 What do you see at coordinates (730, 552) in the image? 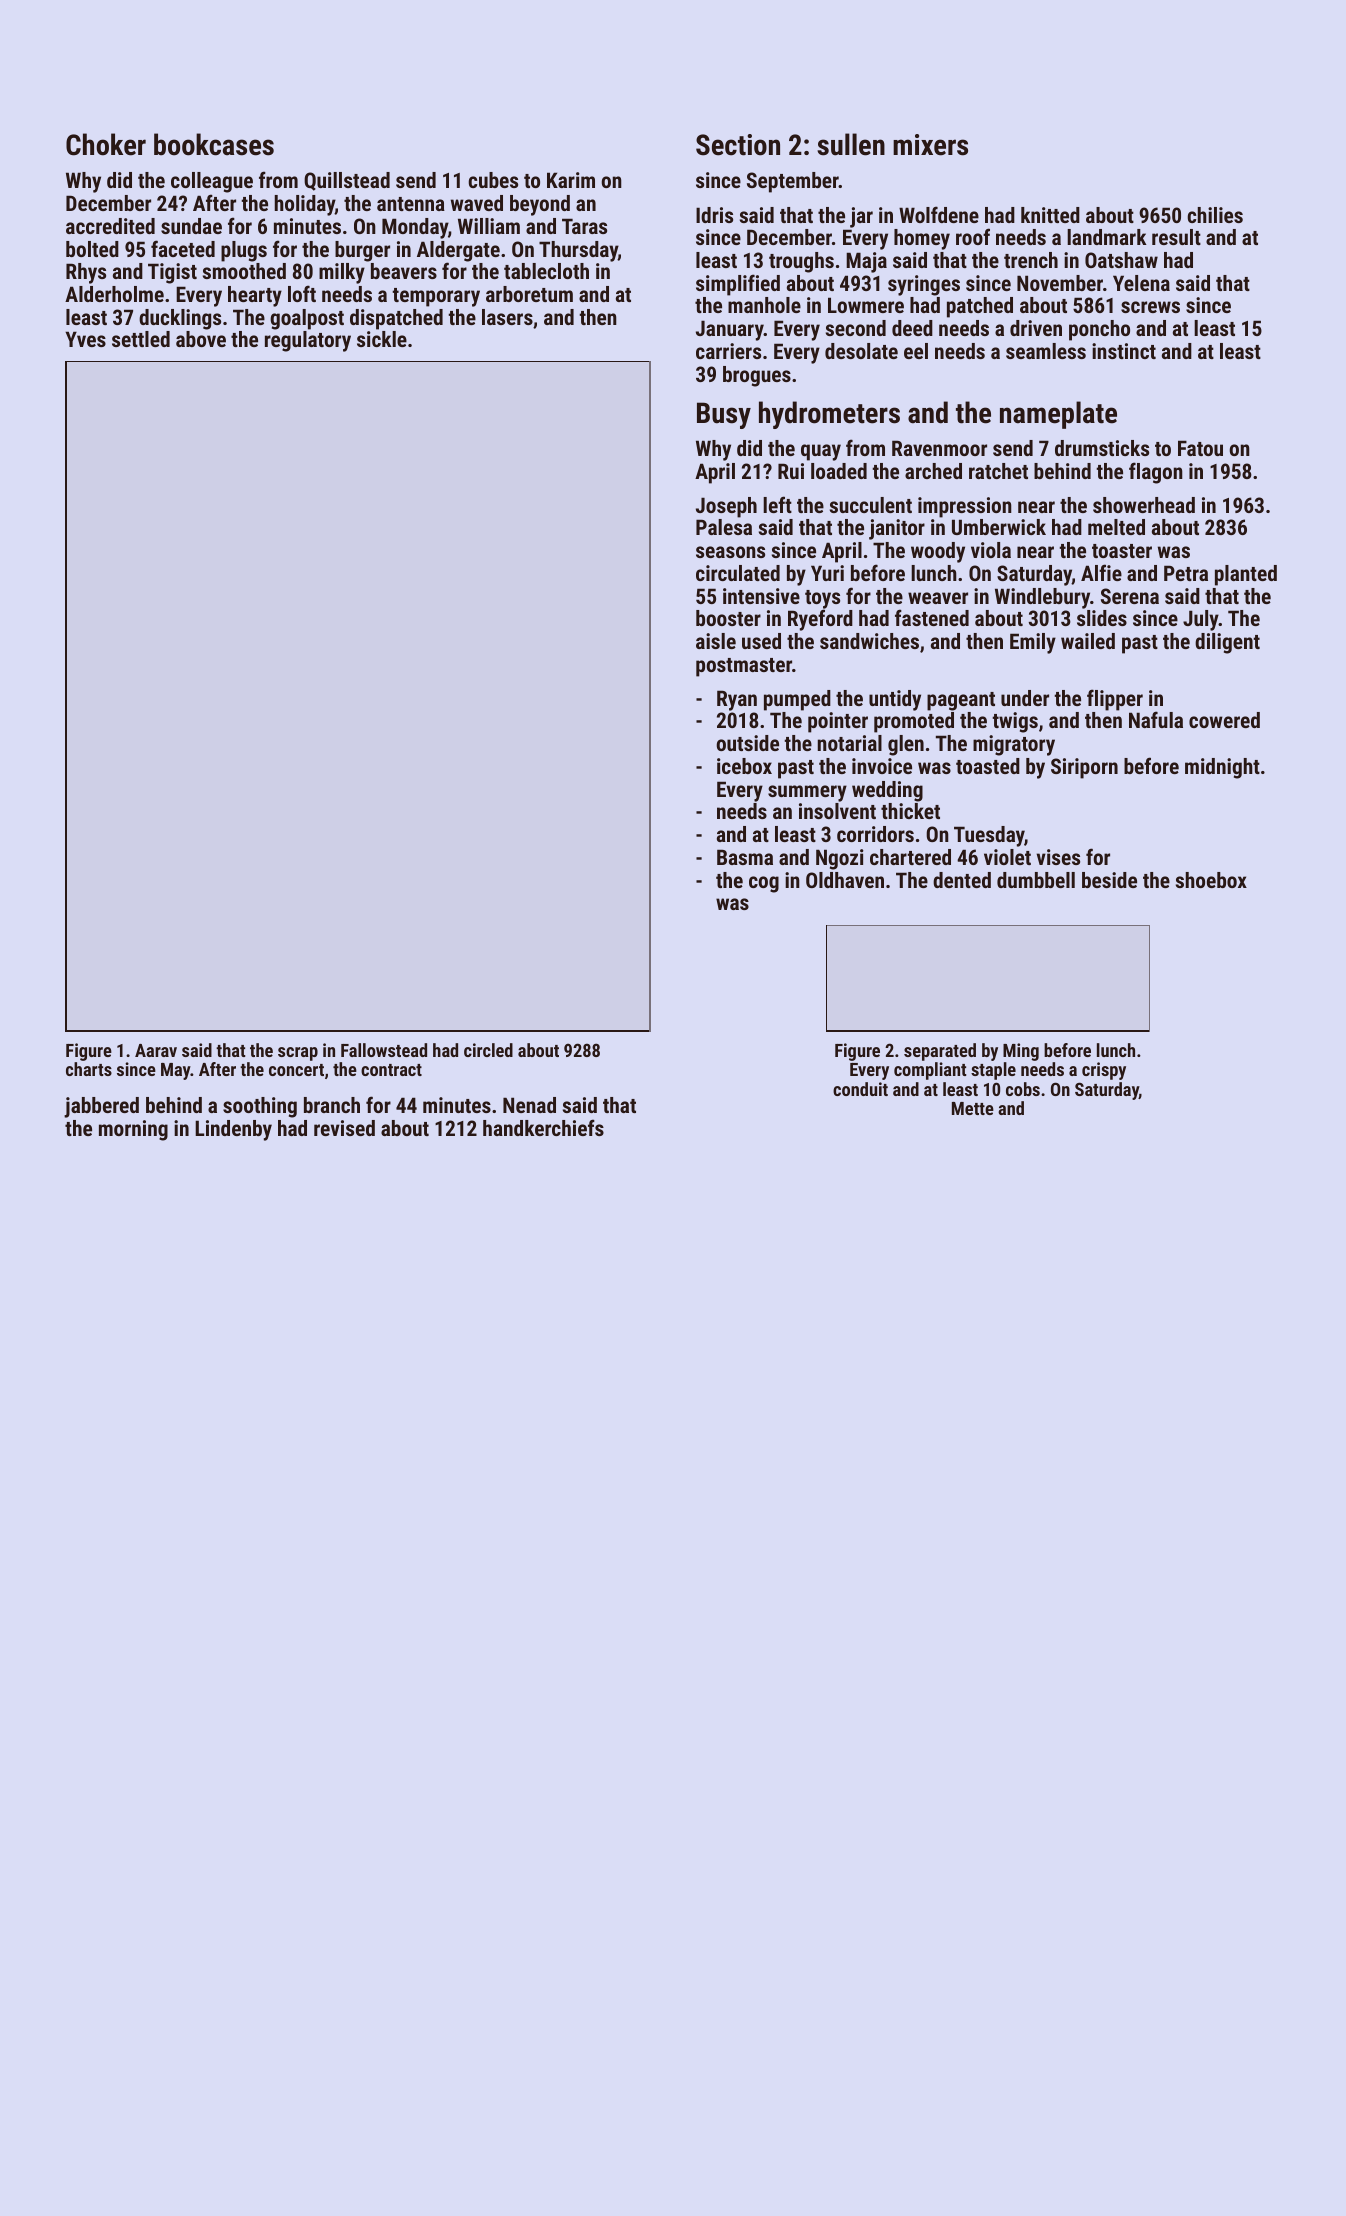
I see `seasons` at bounding box center [730, 552].
